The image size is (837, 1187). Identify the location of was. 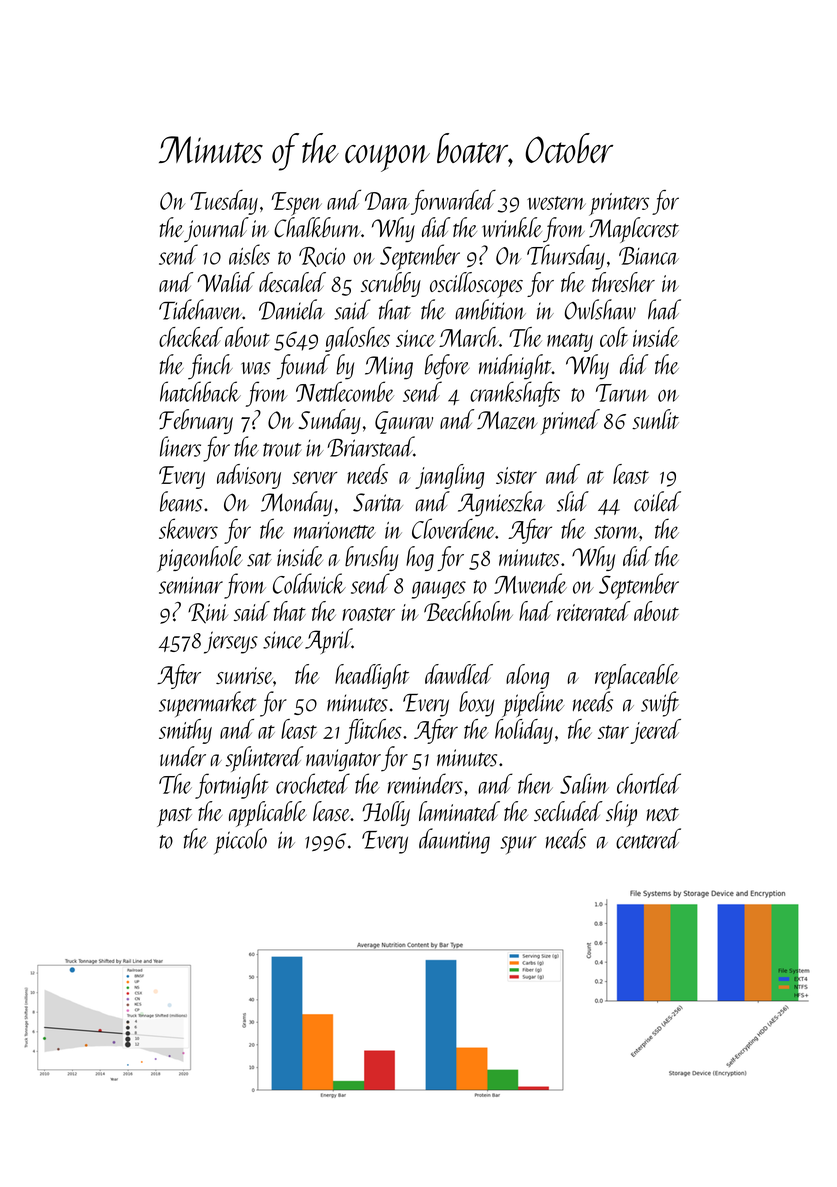
(256, 368).
